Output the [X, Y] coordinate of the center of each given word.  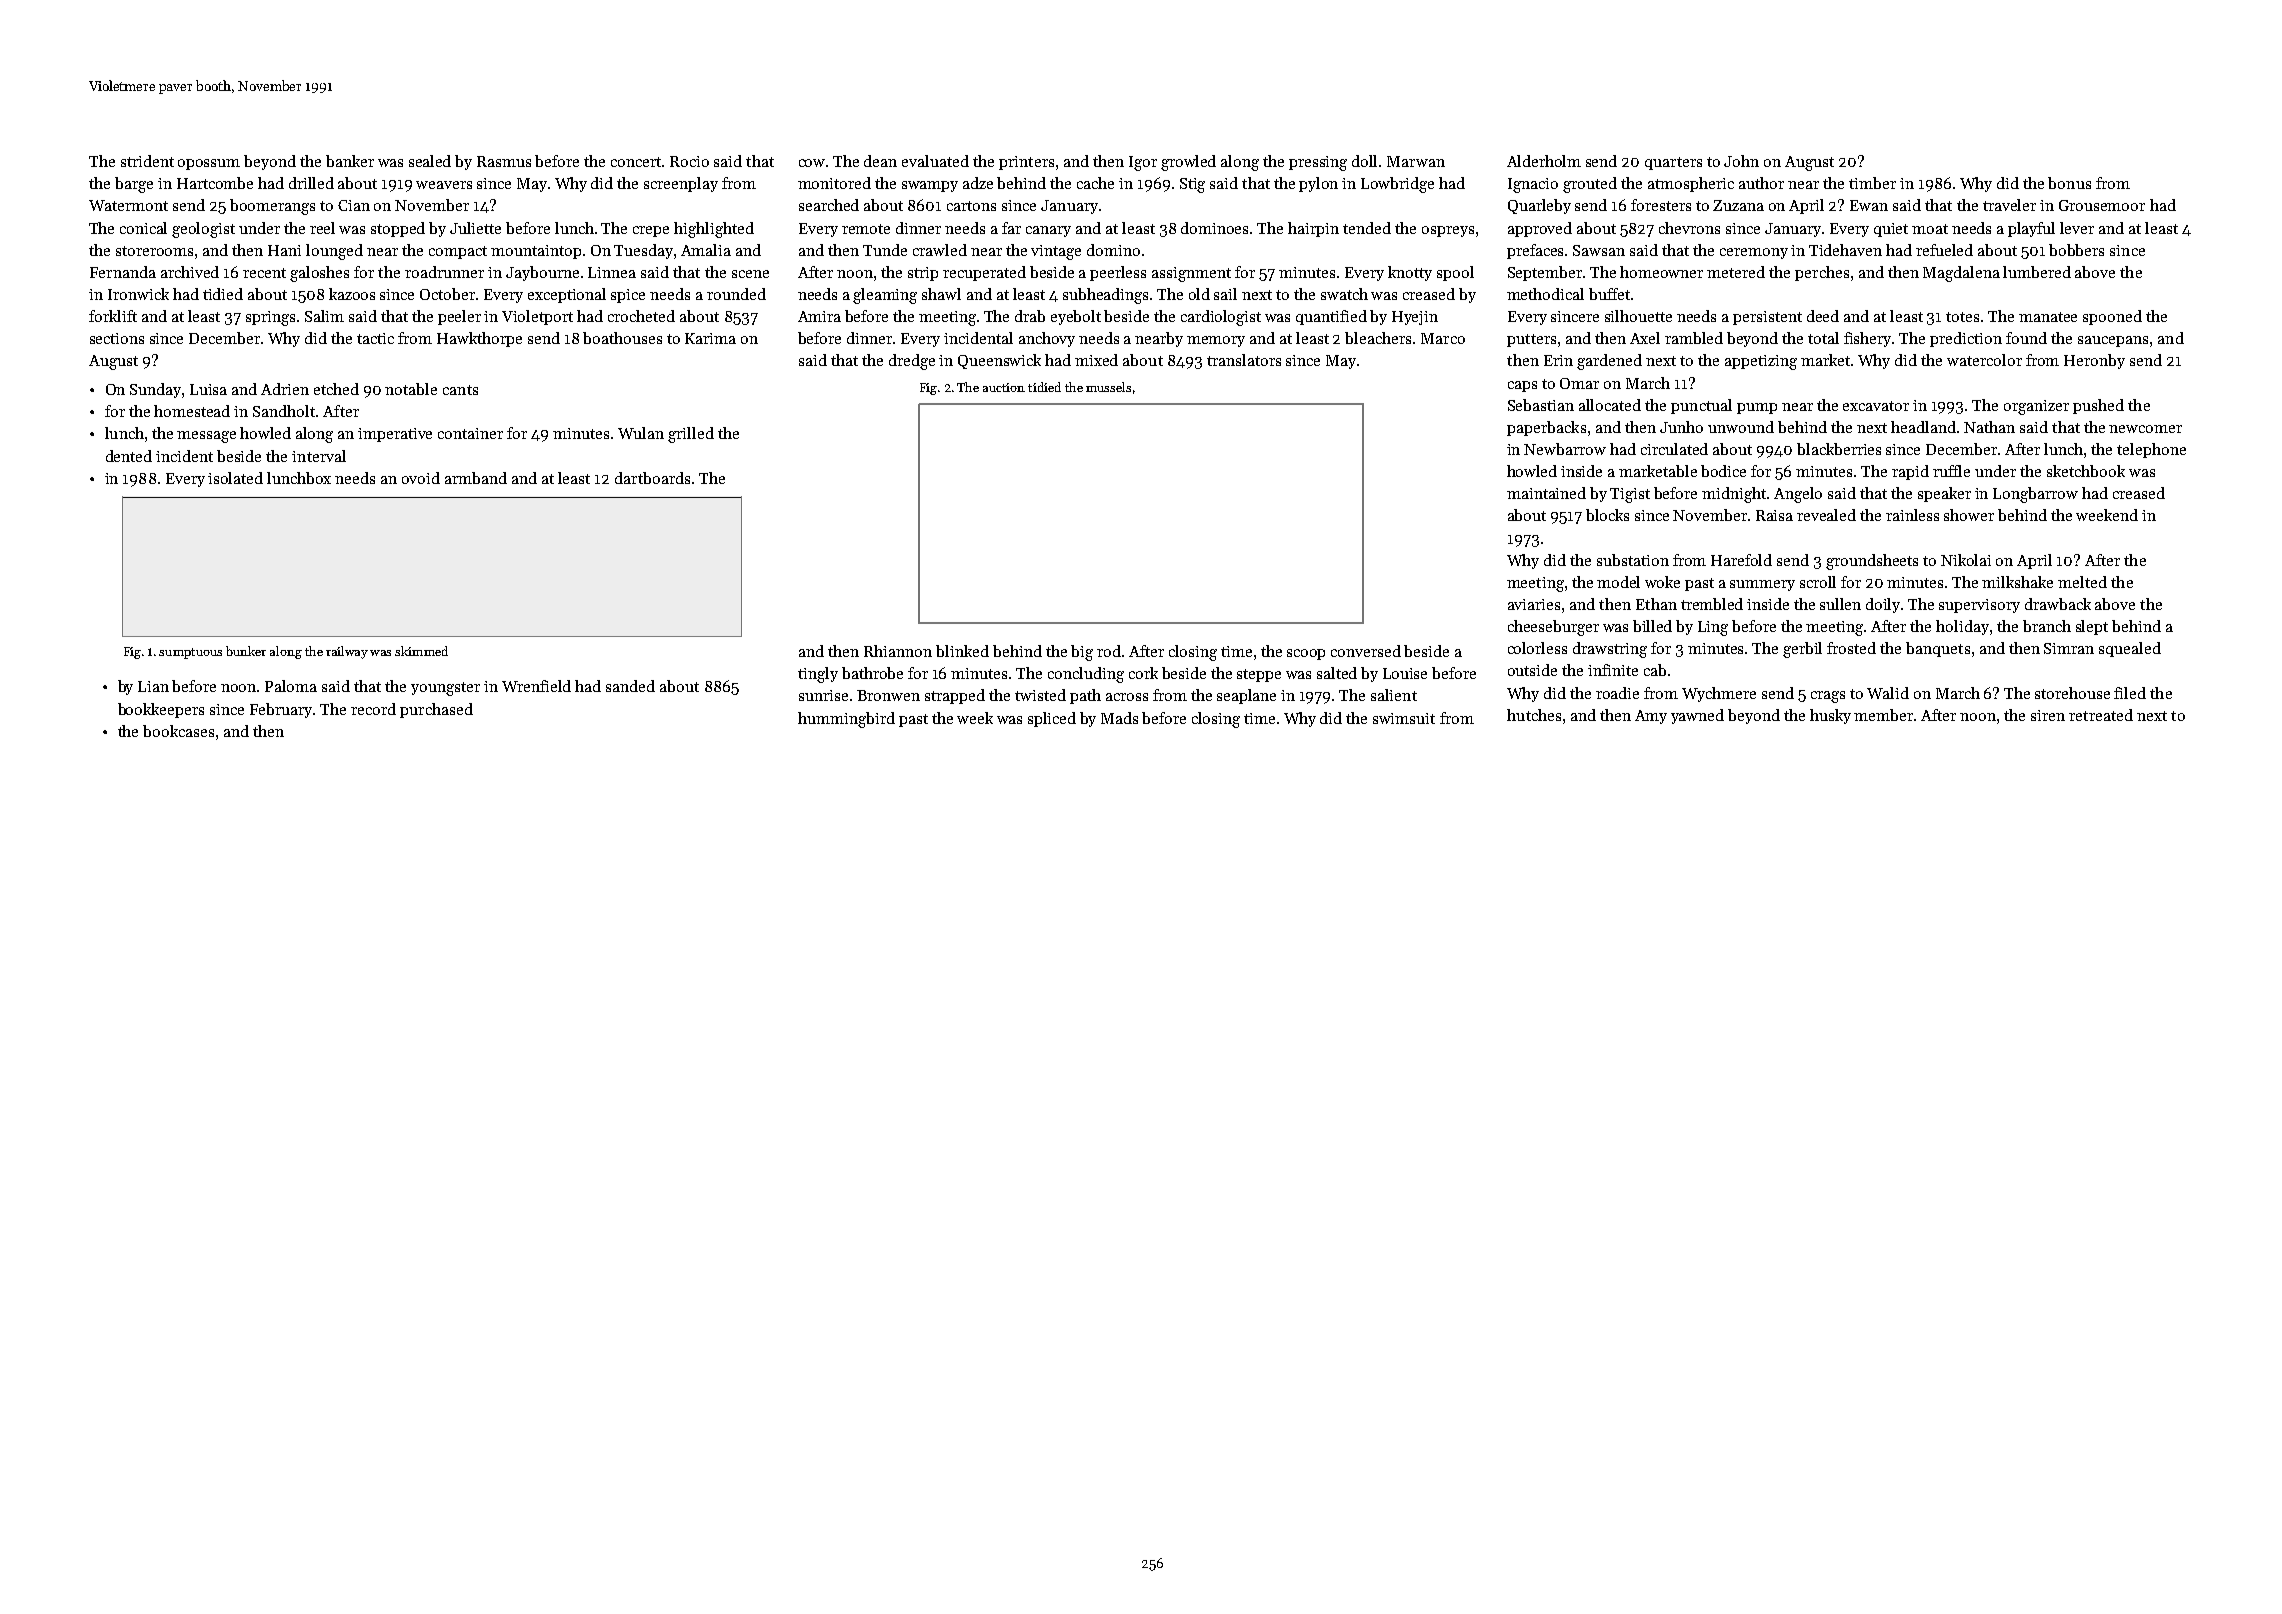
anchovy [1047, 339]
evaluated [935, 161]
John [1741, 161]
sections [117, 338]
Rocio [689, 161]
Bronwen [888, 695]
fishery [1868, 339]
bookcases [178, 731]
